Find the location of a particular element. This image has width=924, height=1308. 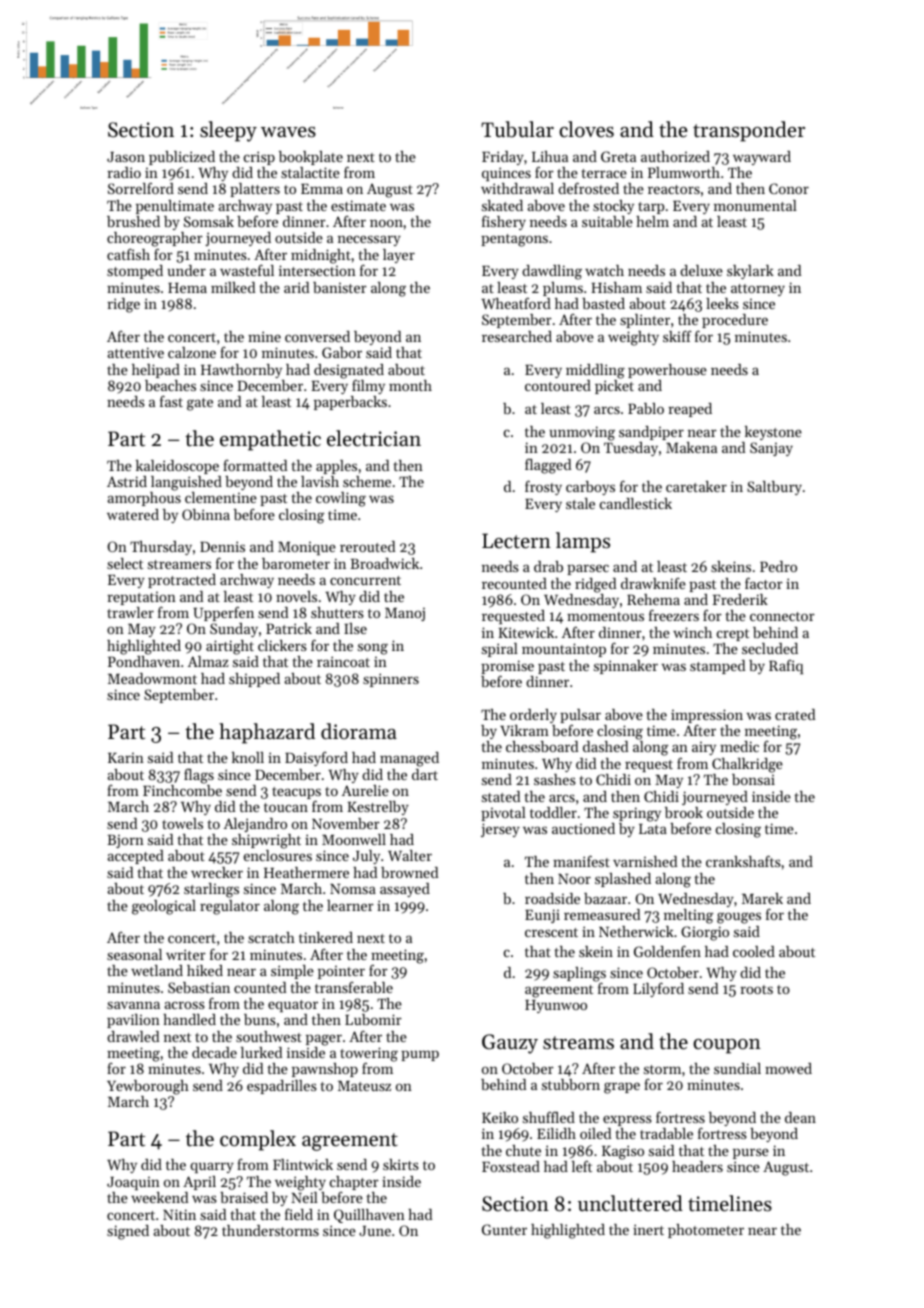

Broadwick is located at coordinates (384, 563).
